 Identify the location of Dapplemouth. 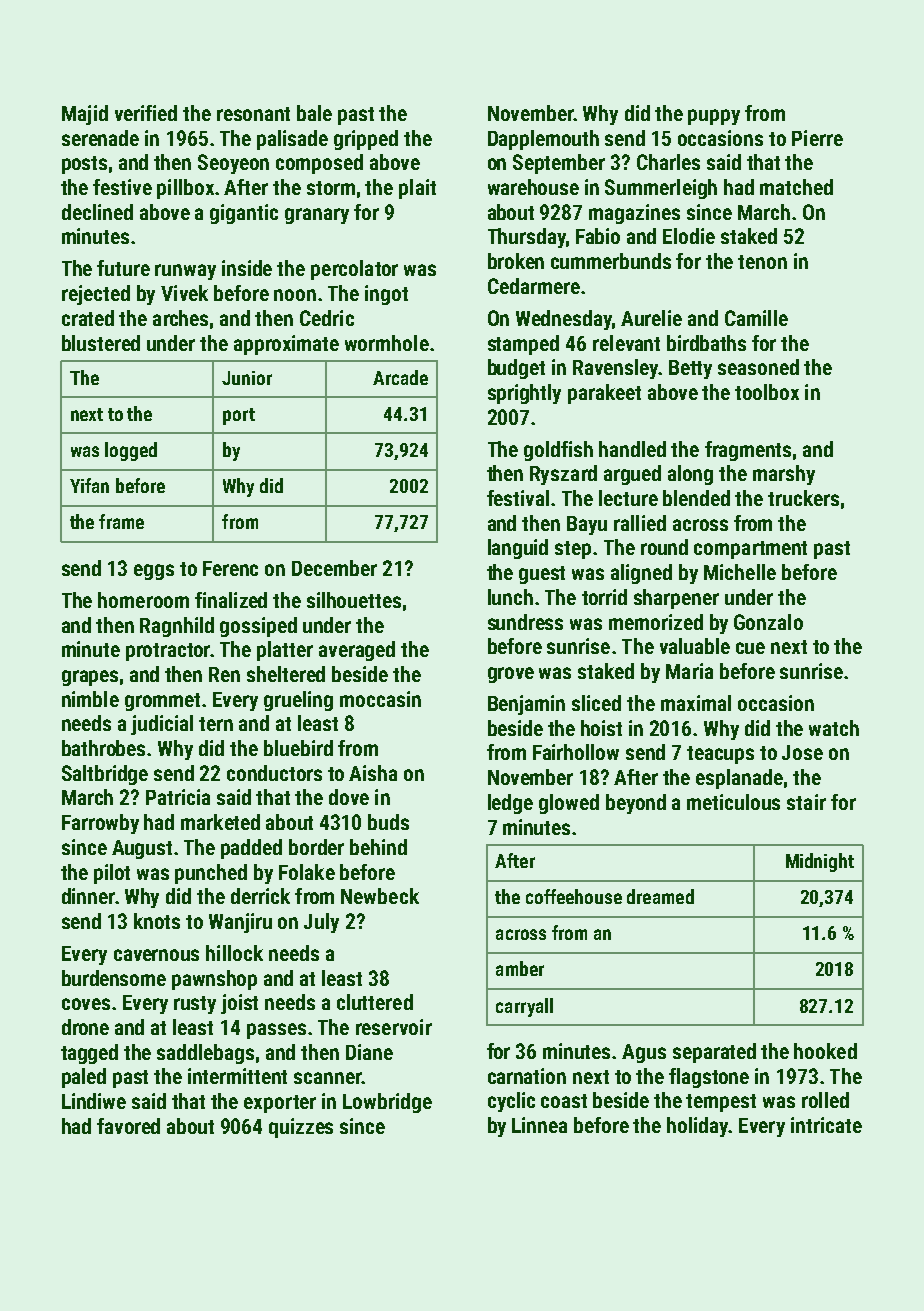
(543, 140).
